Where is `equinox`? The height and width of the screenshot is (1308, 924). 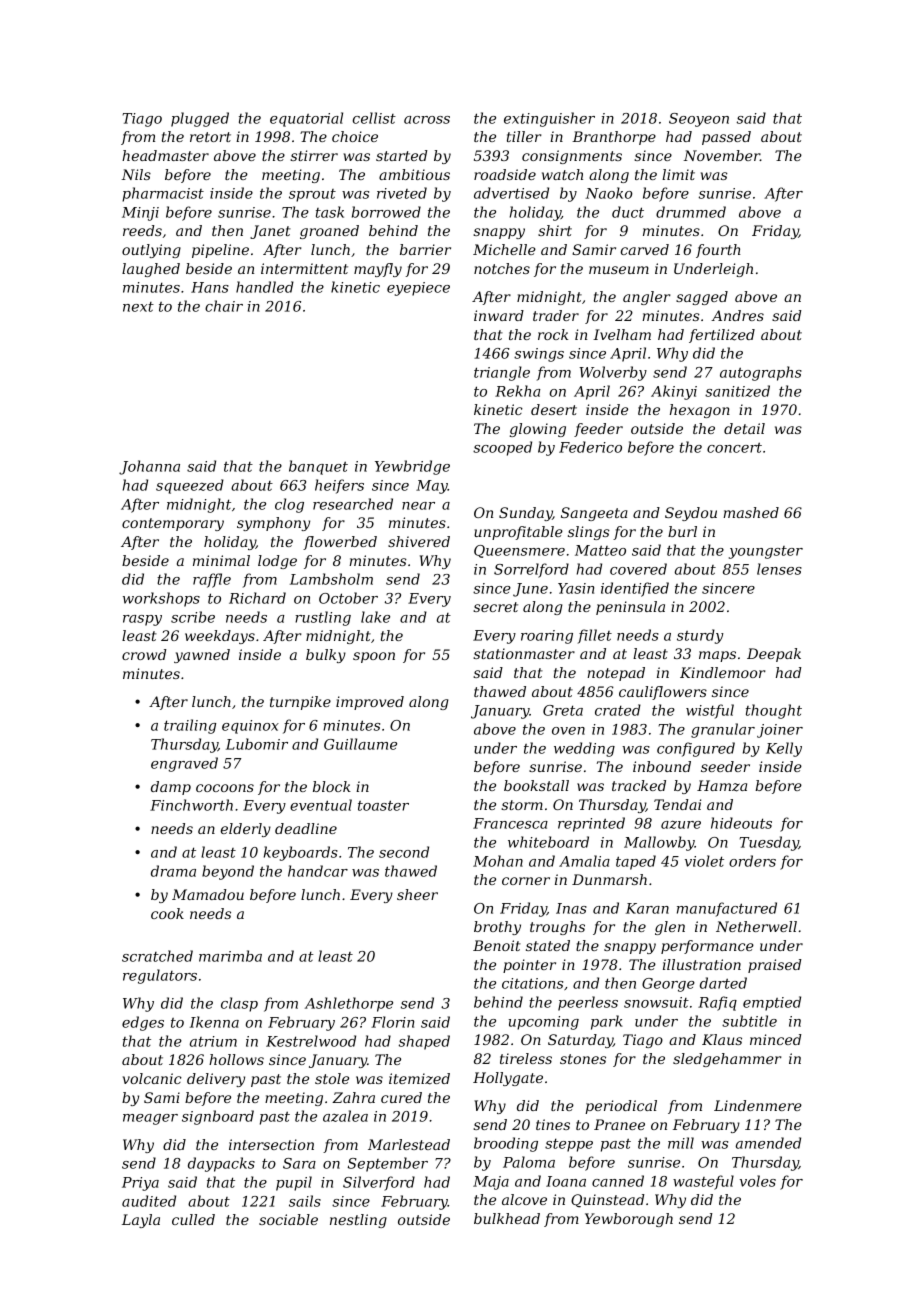
equinox is located at coordinates (250, 727).
